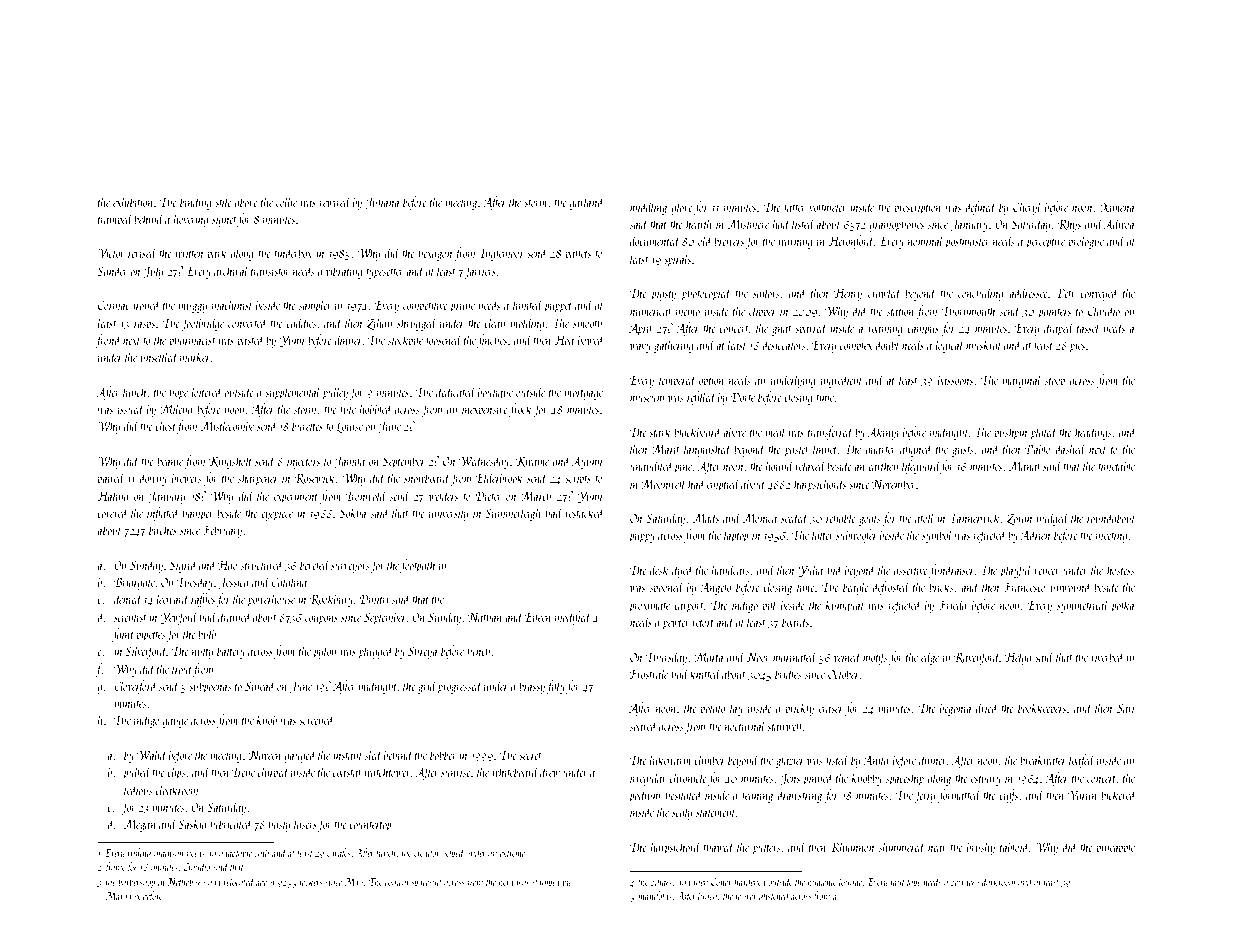 The image size is (1233, 952). I want to click on voltmeter, so click(828, 206).
